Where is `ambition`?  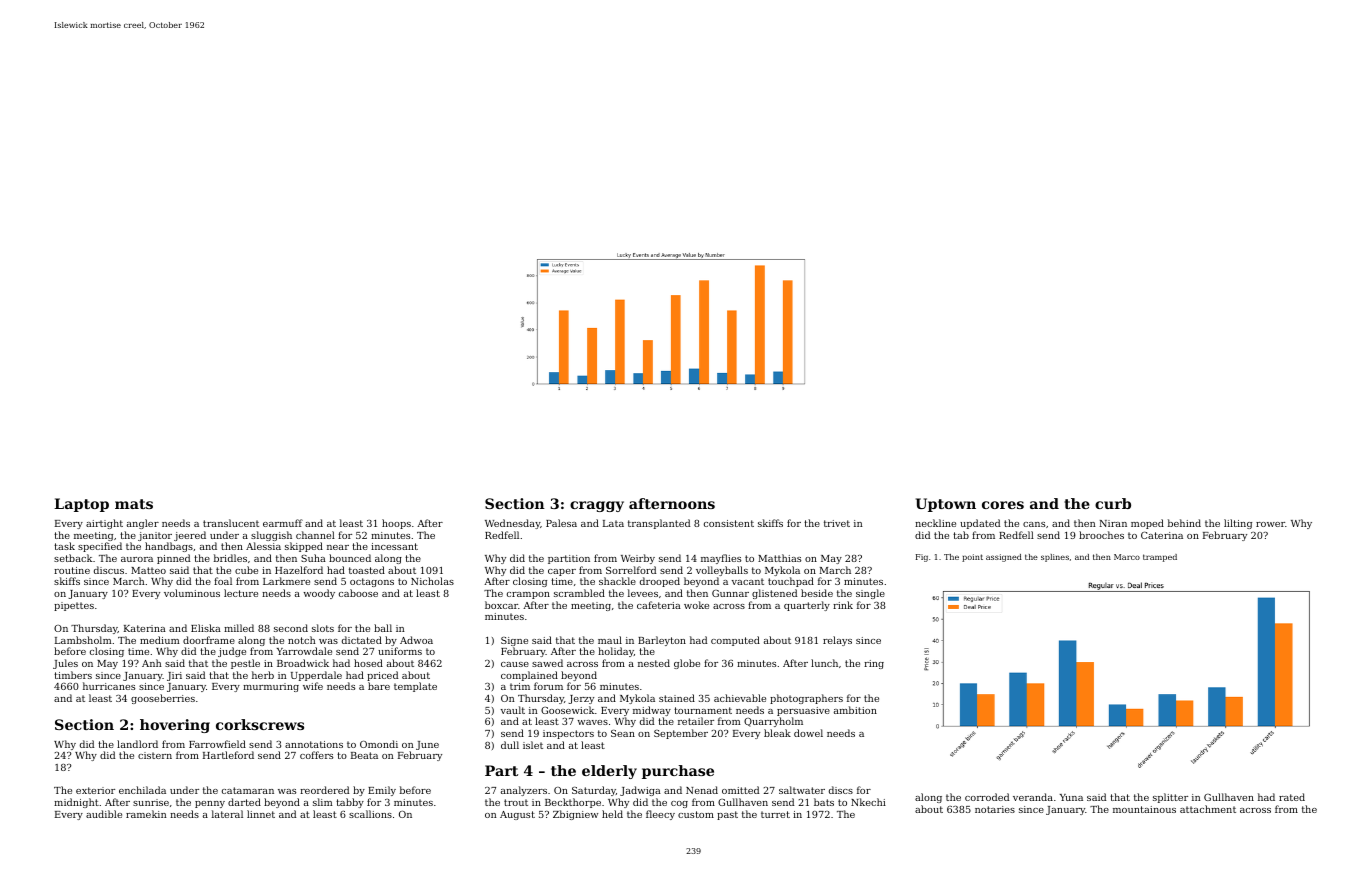 ambition is located at coordinates (855, 710).
